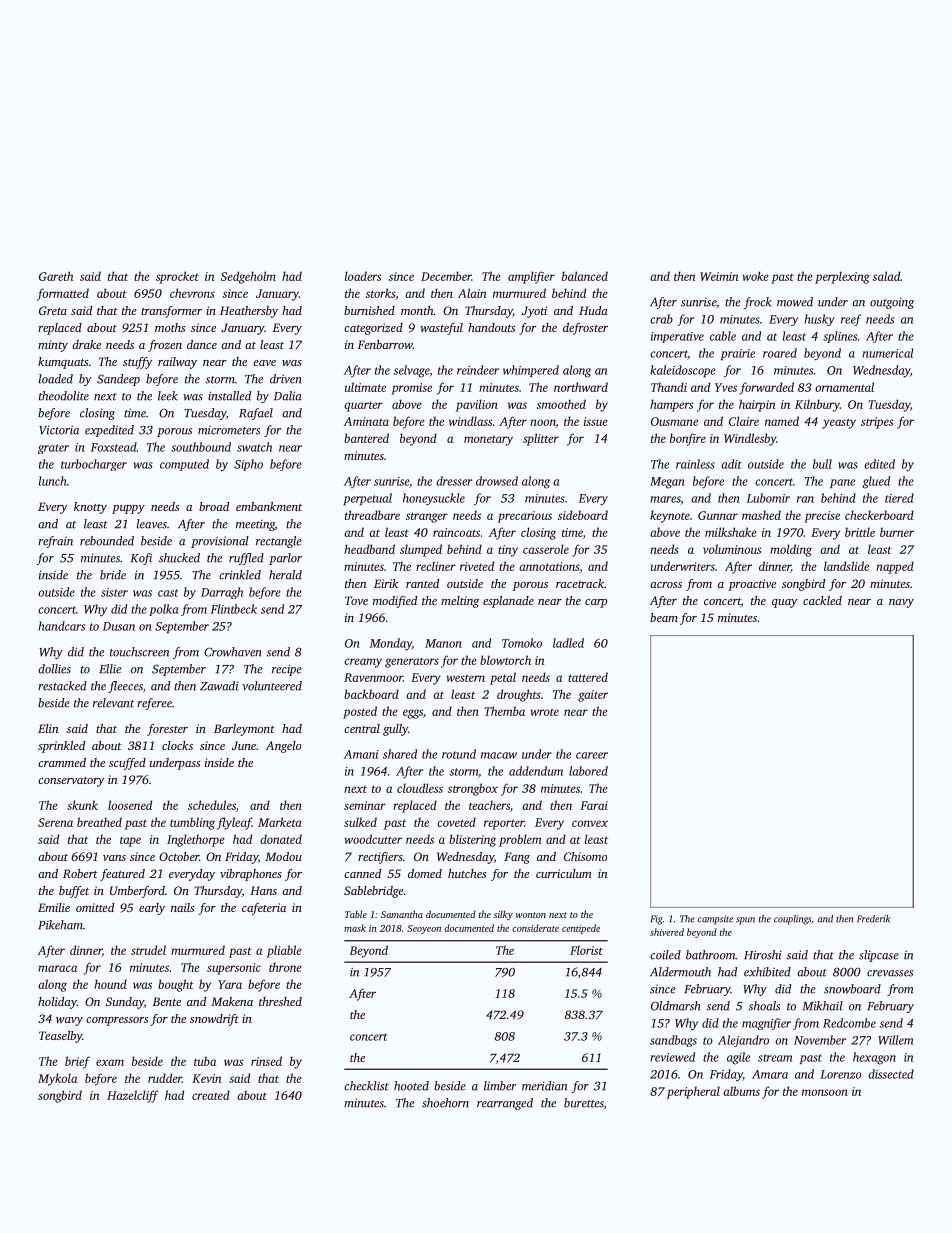 This screenshot has height=1233, width=952. Describe the element at coordinates (360, 822) in the screenshot. I see `sulked` at that location.
